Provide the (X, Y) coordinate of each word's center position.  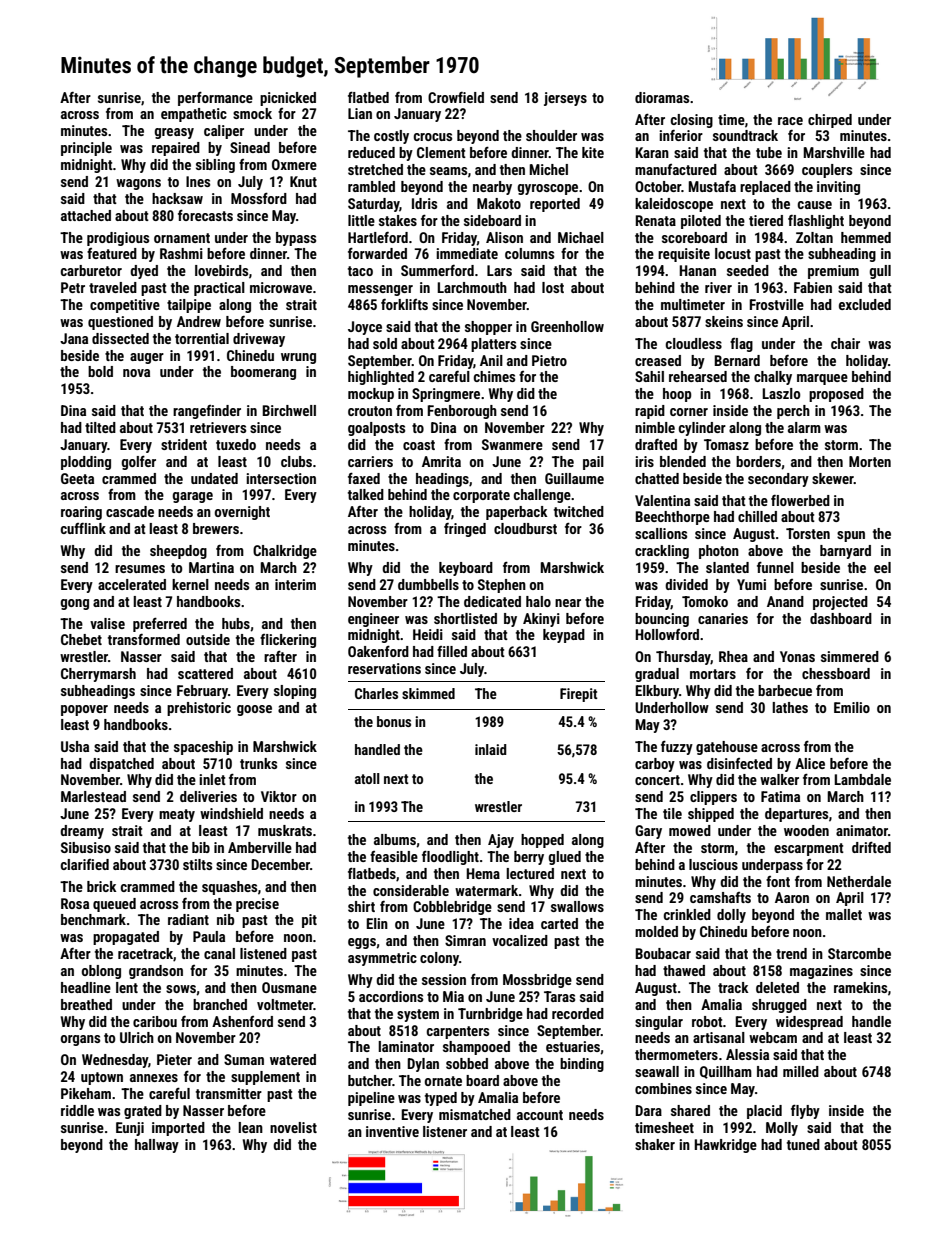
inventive (392, 1131)
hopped (542, 841)
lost (553, 287)
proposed (836, 395)
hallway (157, 1146)
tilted (100, 427)
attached (86, 215)
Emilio (852, 707)
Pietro (549, 360)
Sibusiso (86, 847)
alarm (804, 427)
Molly (782, 1129)
